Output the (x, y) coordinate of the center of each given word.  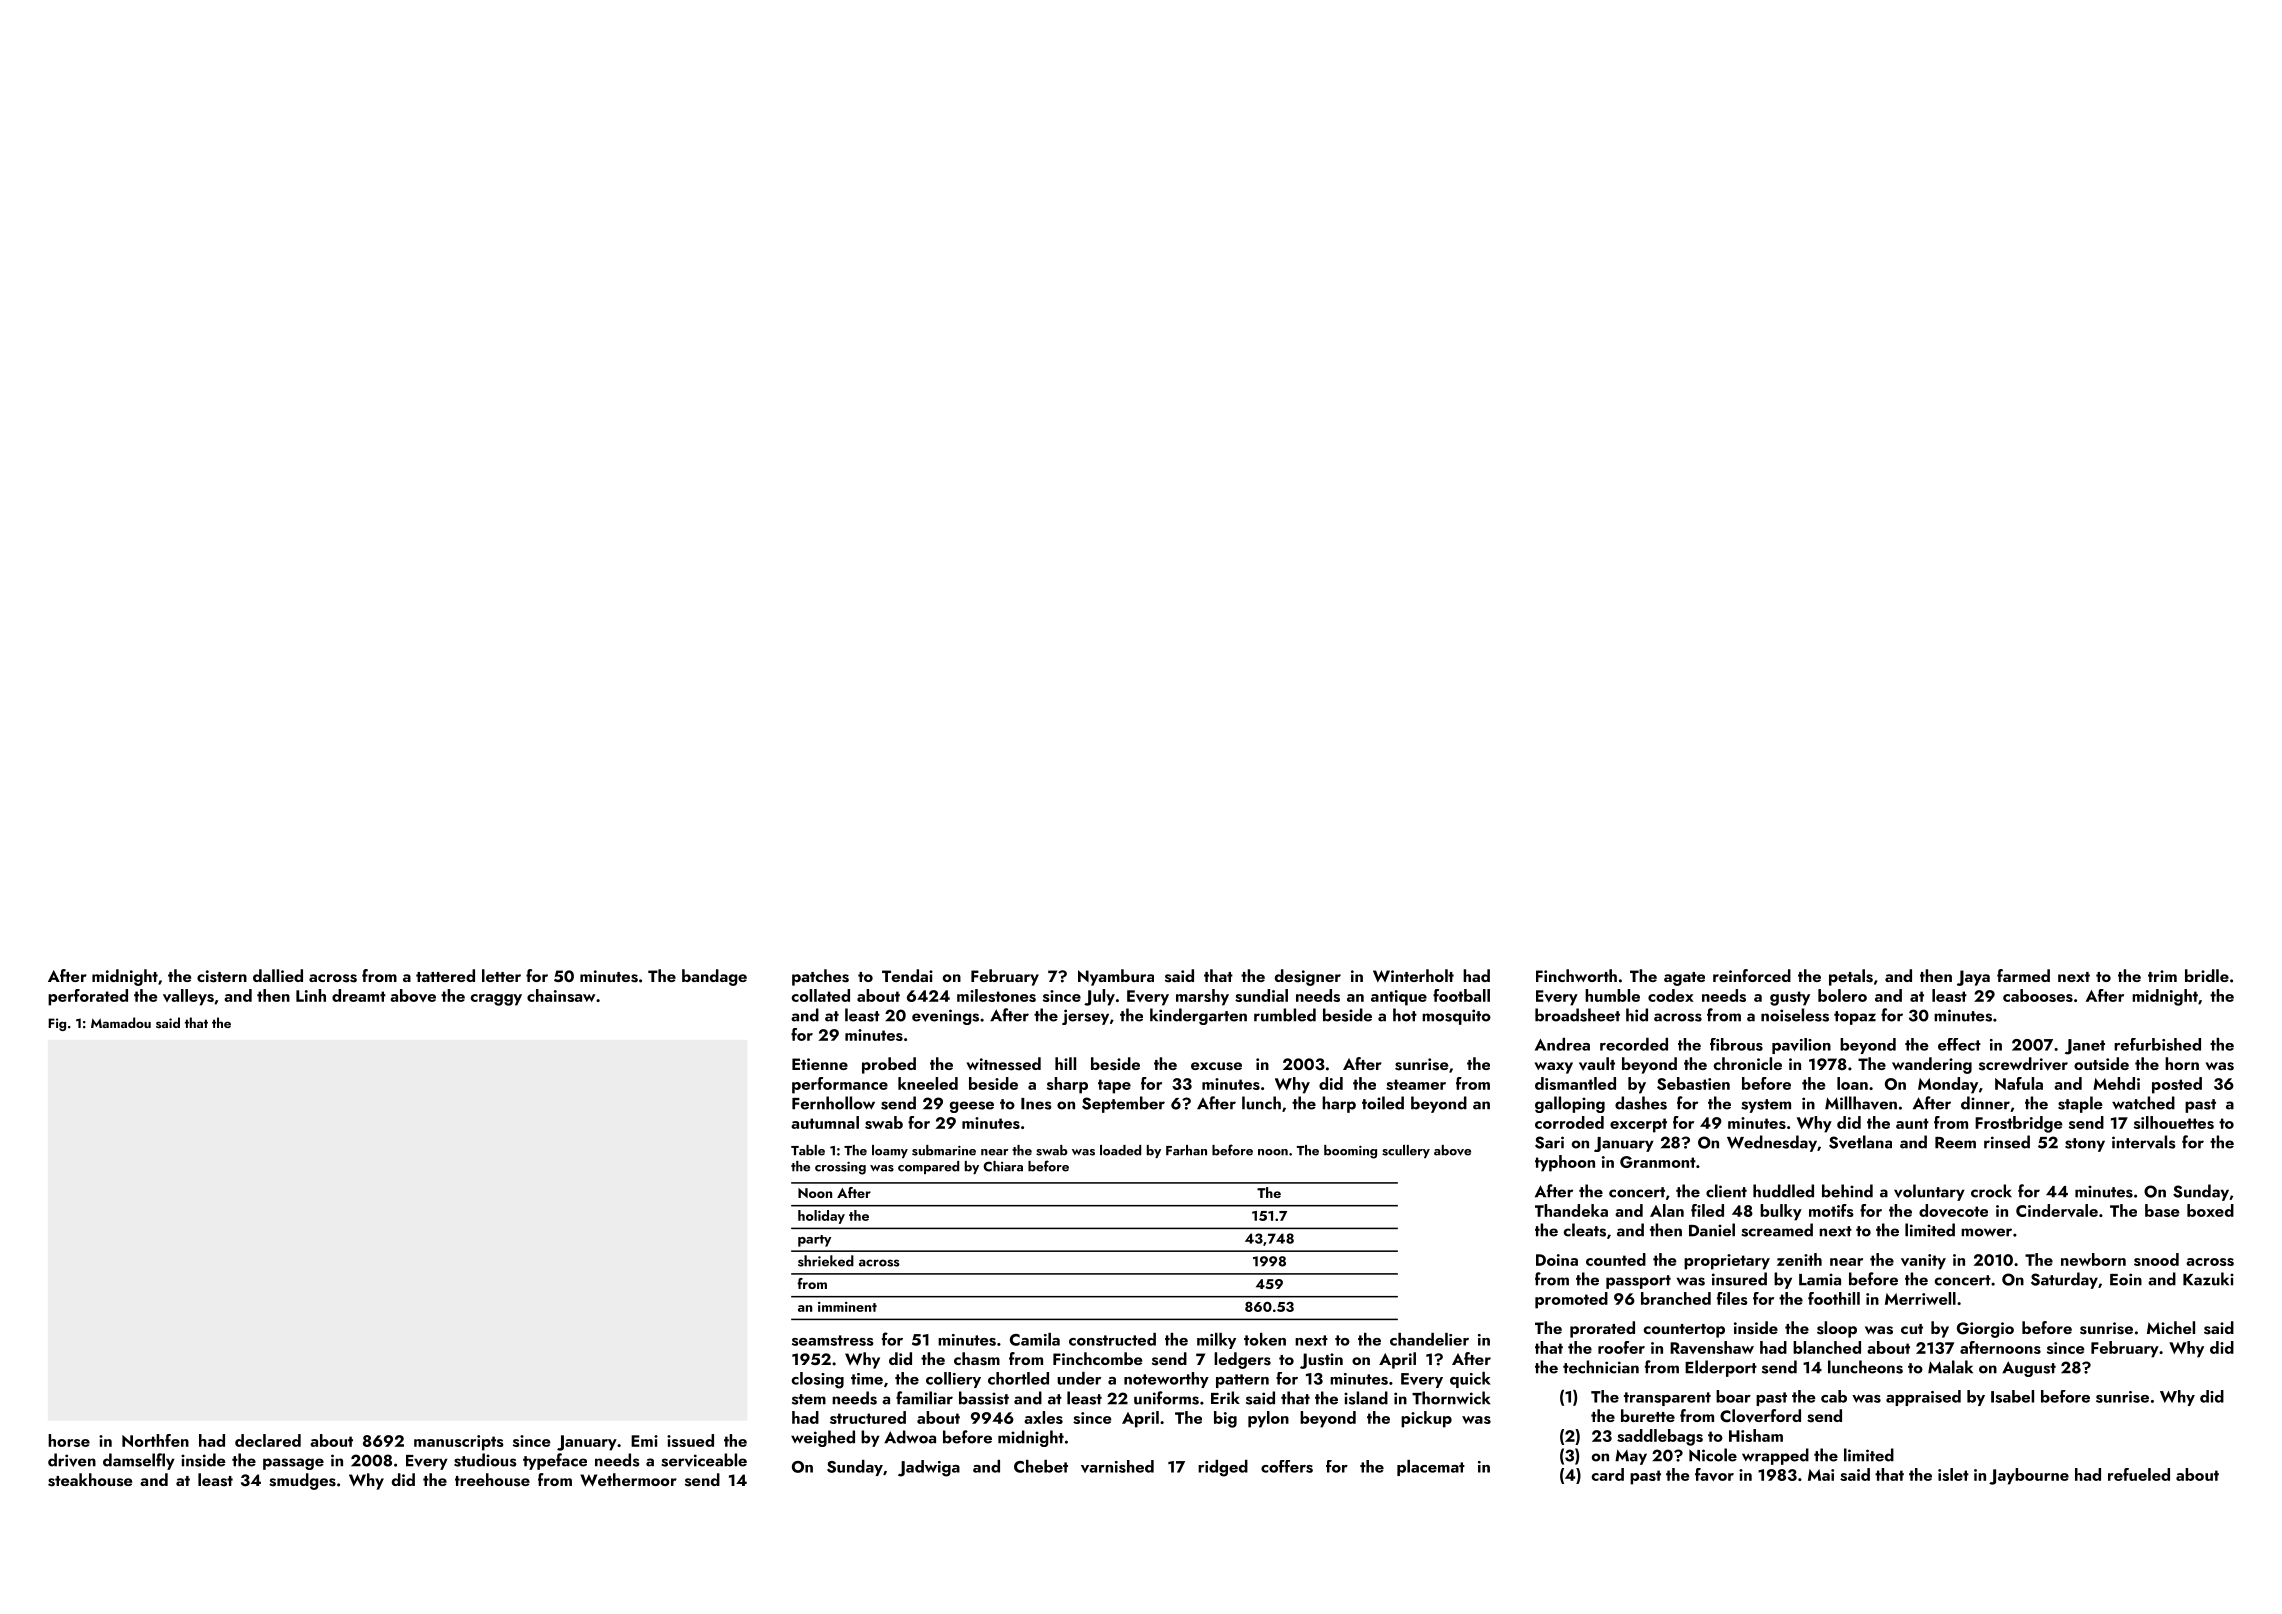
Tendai (907, 975)
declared (268, 1440)
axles (1043, 1417)
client (1726, 1191)
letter (501, 975)
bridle (2207, 975)
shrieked (826, 1261)
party (814, 1241)
